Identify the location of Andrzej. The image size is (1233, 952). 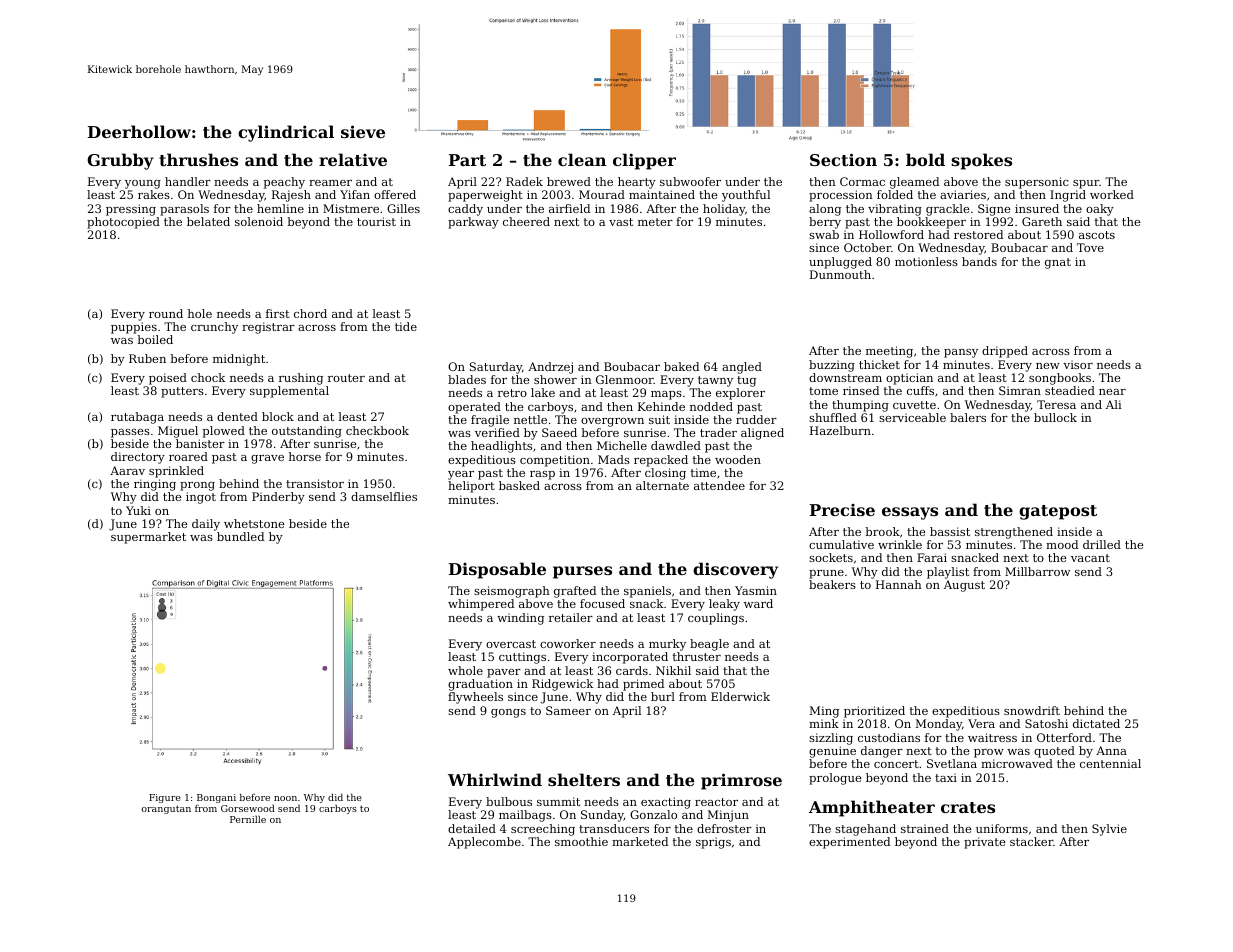
(550, 368).
